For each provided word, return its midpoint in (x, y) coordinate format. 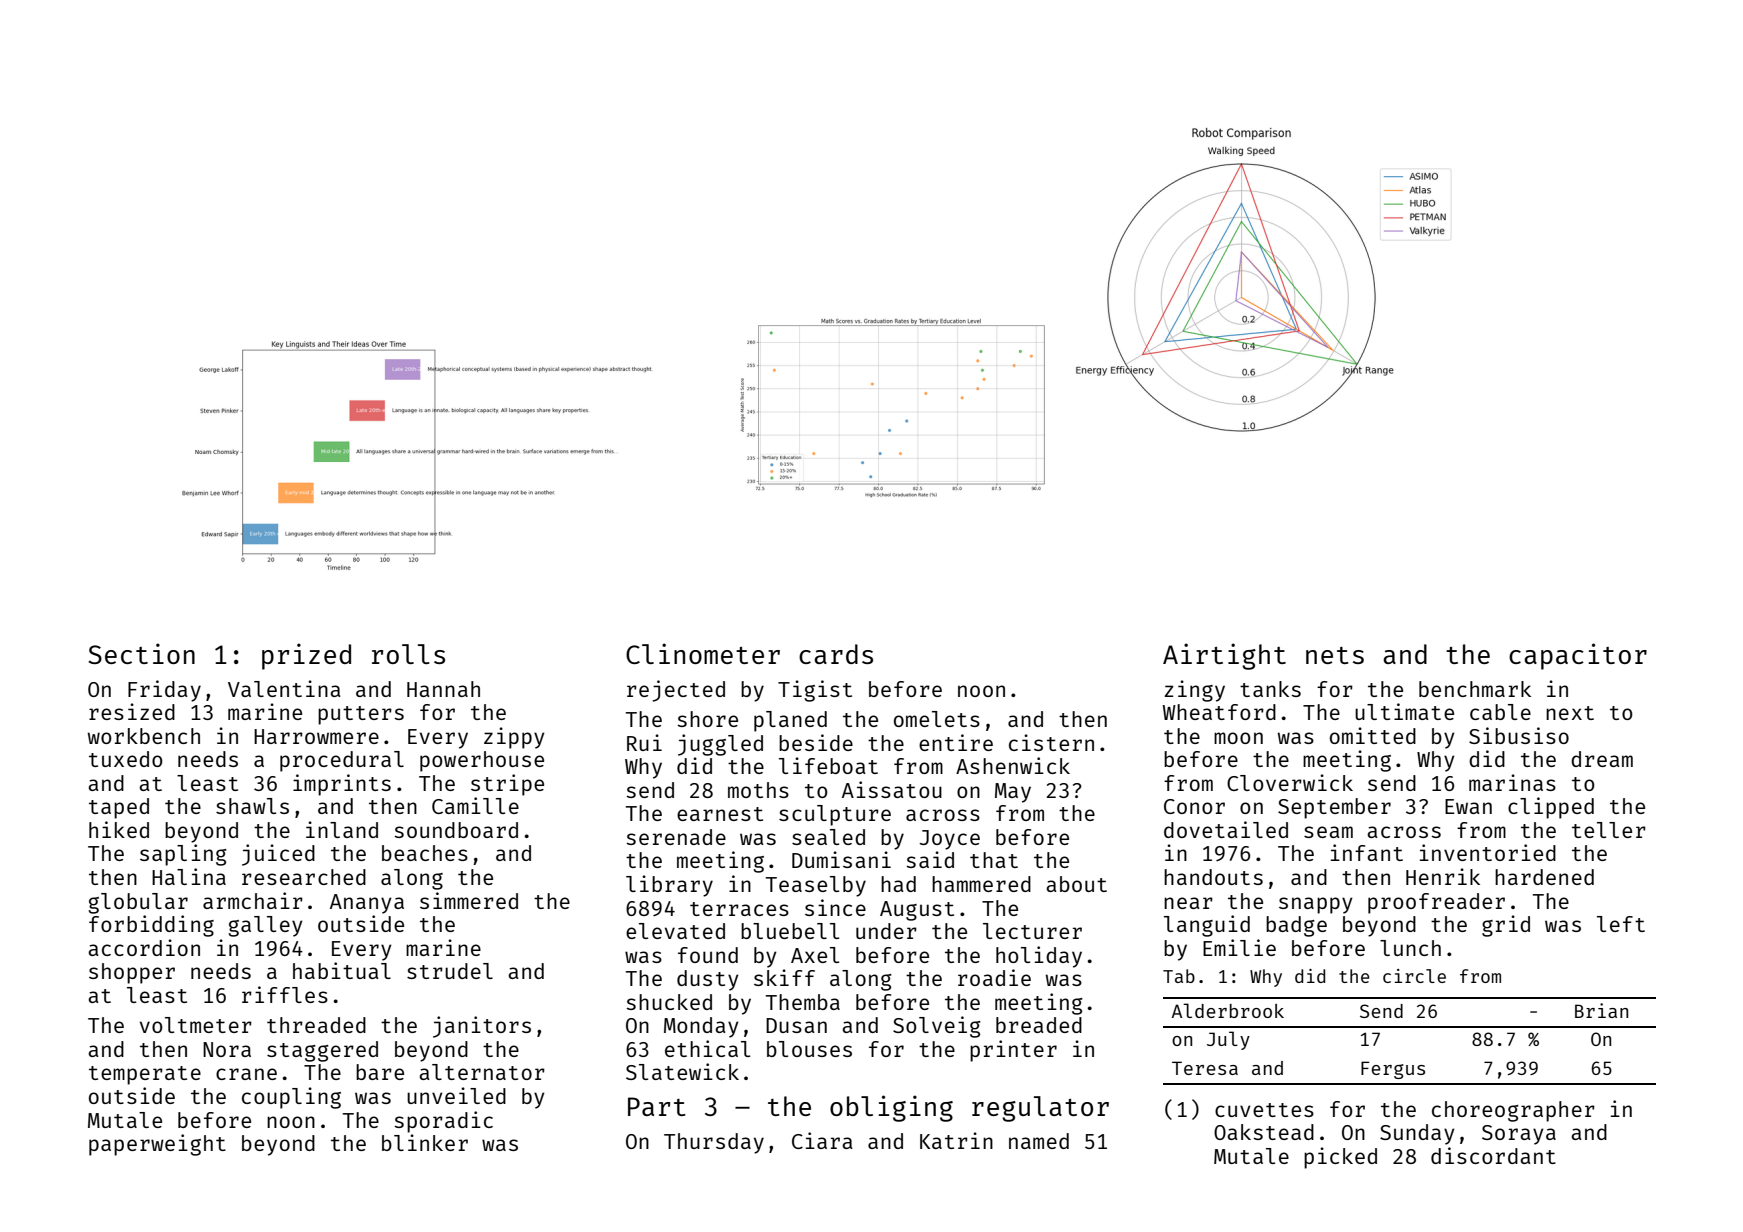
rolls (408, 654)
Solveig (937, 1027)
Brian (1601, 1010)
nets (1335, 655)
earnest (720, 814)
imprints (342, 785)
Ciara (822, 1140)
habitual (342, 970)
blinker (425, 1142)
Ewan (1468, 806)
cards (836, 654)
